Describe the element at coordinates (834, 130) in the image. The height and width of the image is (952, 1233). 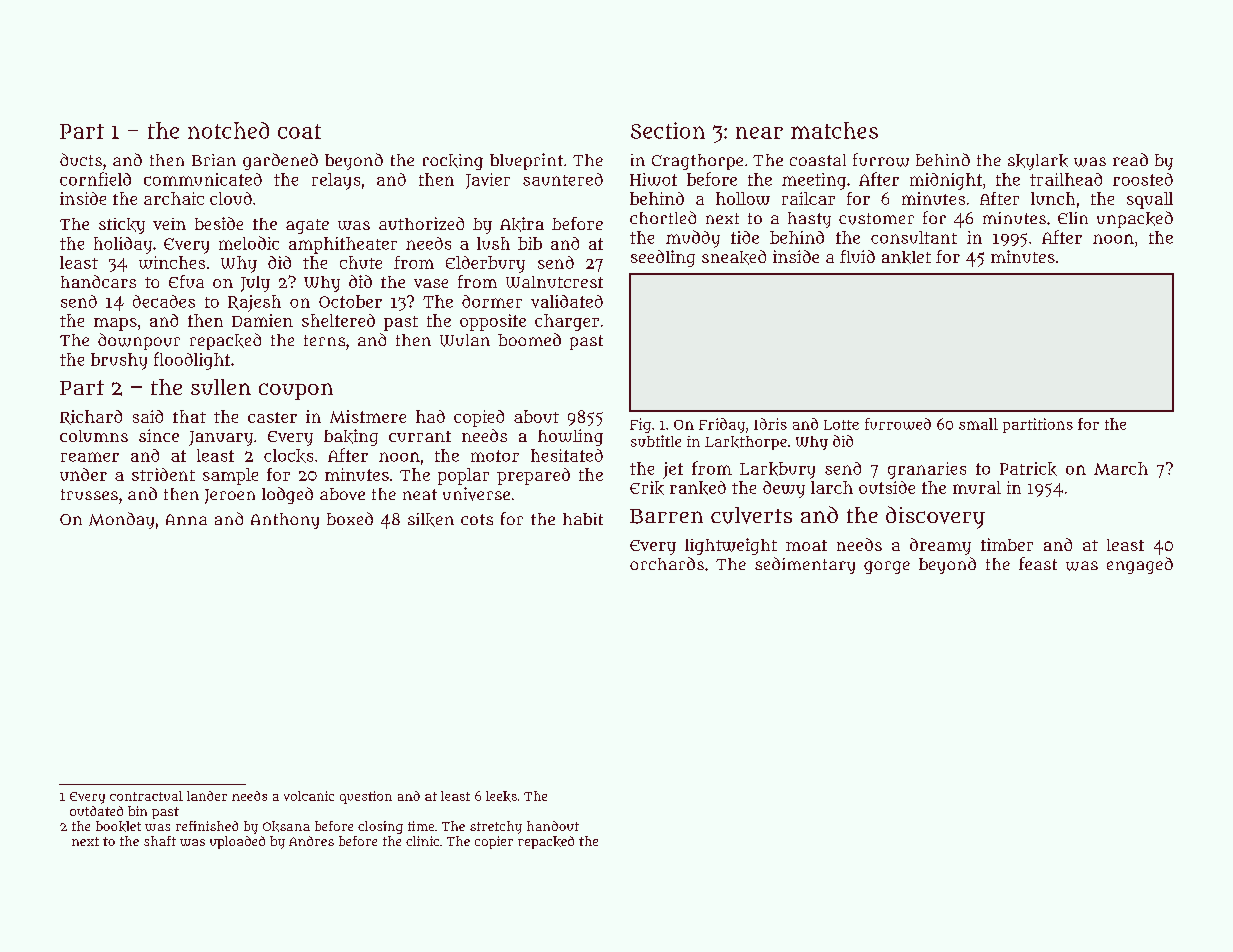
I see `matches` at that location.
